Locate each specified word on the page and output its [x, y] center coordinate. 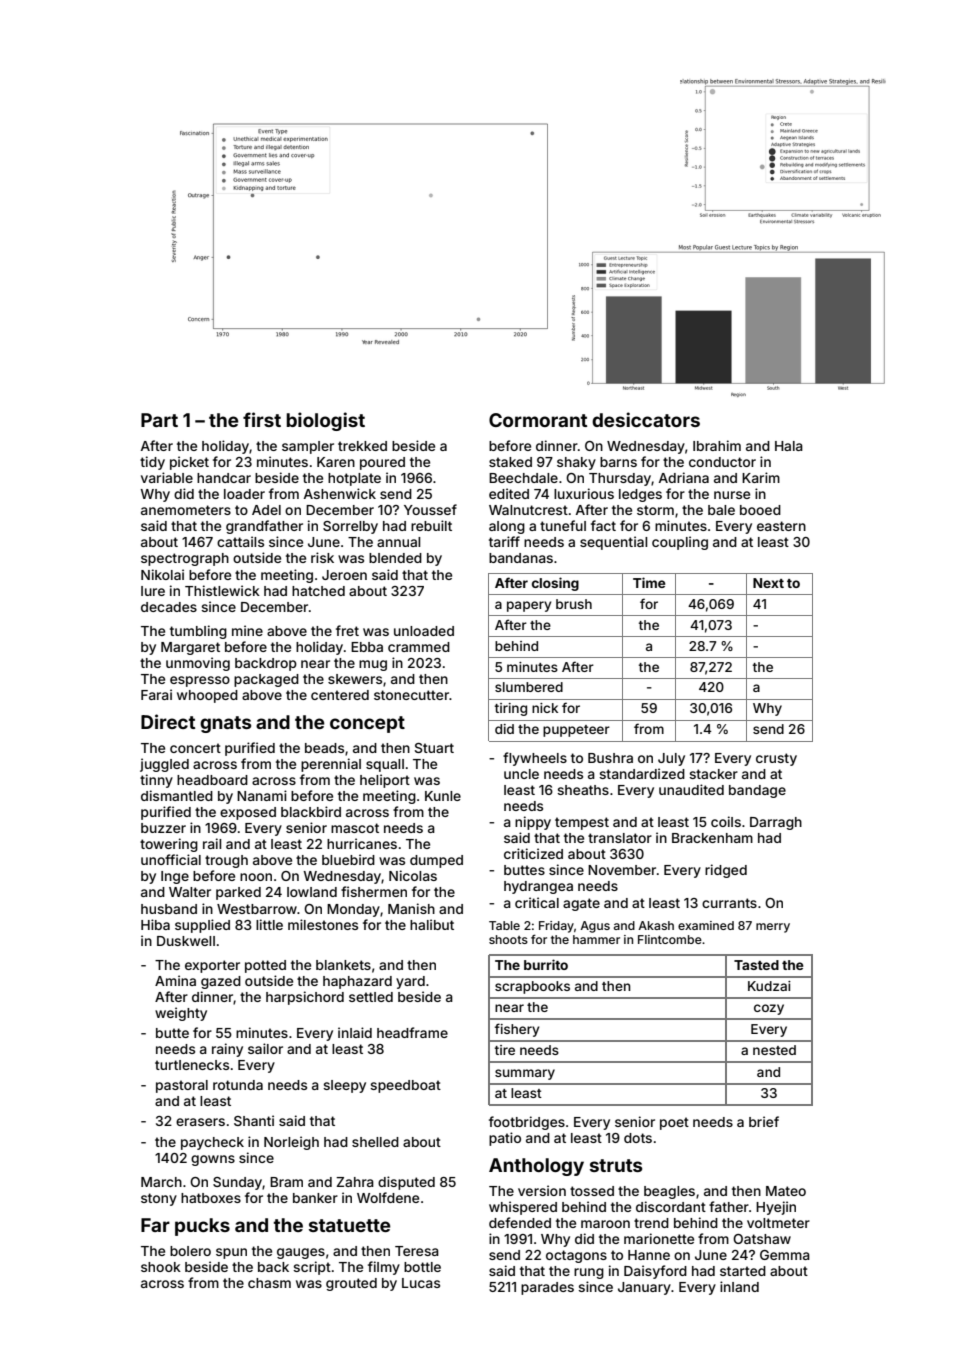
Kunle [443, 796]
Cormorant [538, 420]
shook [161, 1267]
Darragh [776, 823]
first [262, 419]
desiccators [646, 419]
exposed [248, 813]
